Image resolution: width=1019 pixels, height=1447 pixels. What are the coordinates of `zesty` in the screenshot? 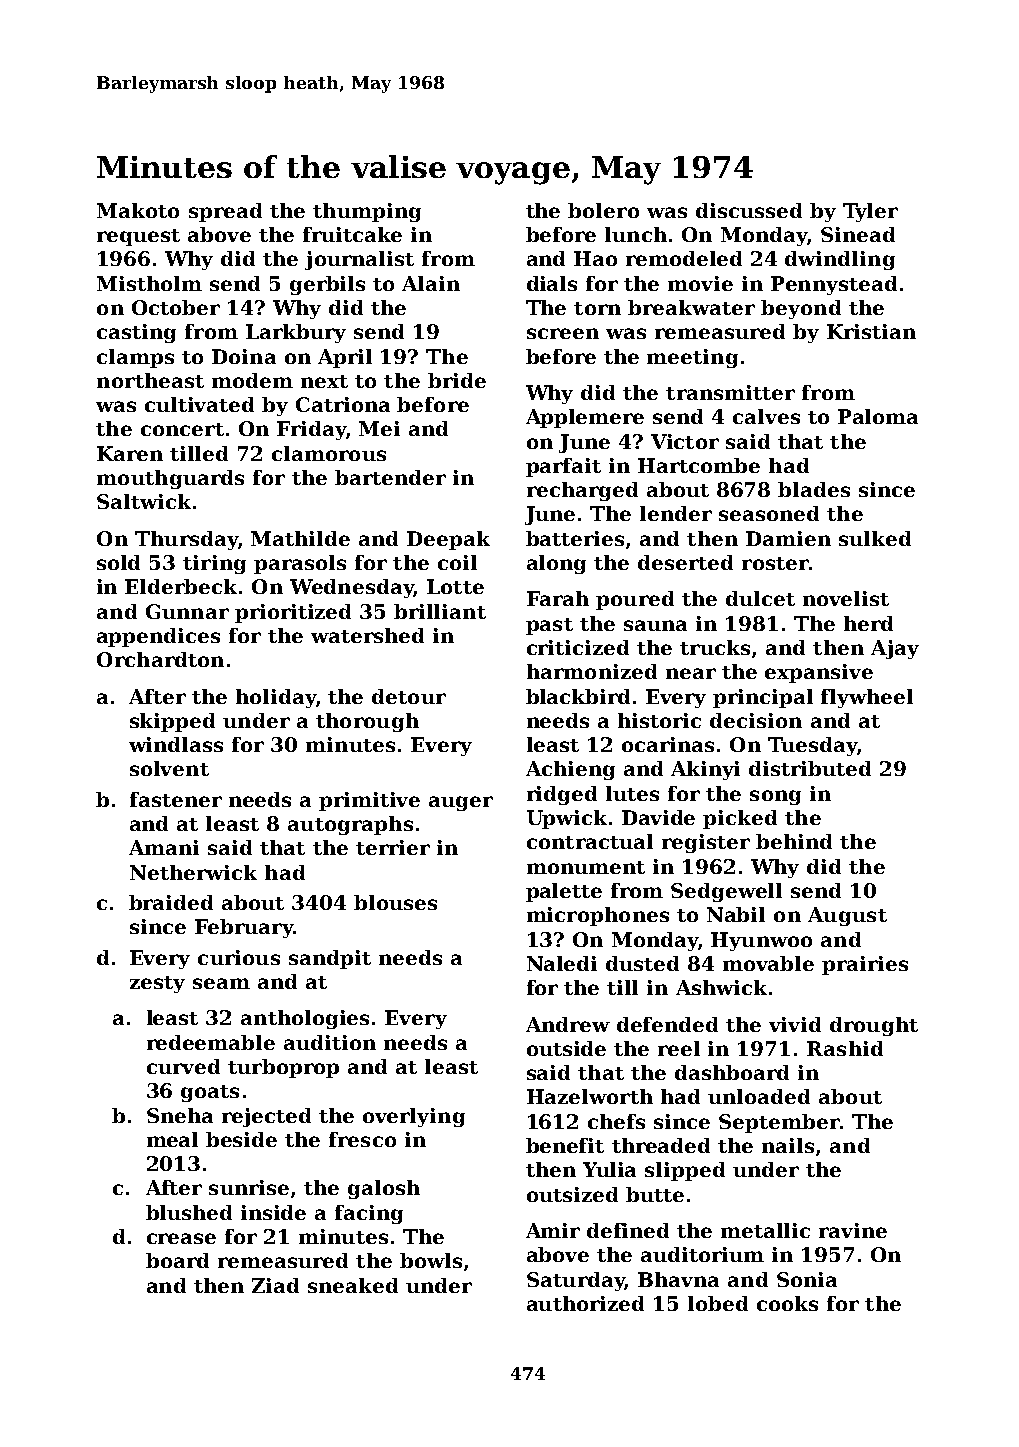 It's located at (157, 984).
